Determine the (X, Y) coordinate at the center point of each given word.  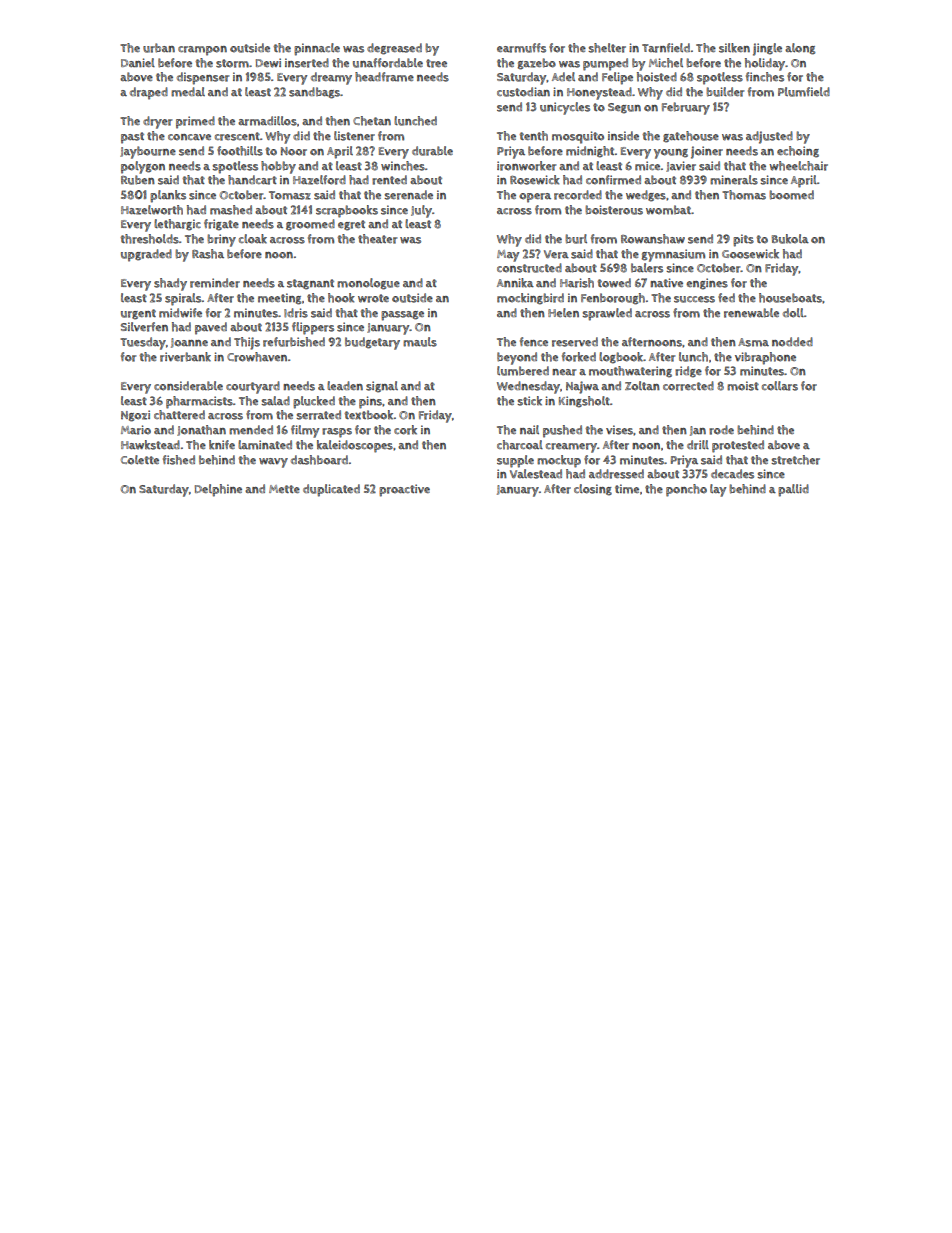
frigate (221, 225)
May (508, 256)
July (421, 211)
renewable (751, 313)
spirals (183, 299)
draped (149, 93)
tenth (534, 136)
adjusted (769, 137)
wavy (273, 463)
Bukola (790, 239)
